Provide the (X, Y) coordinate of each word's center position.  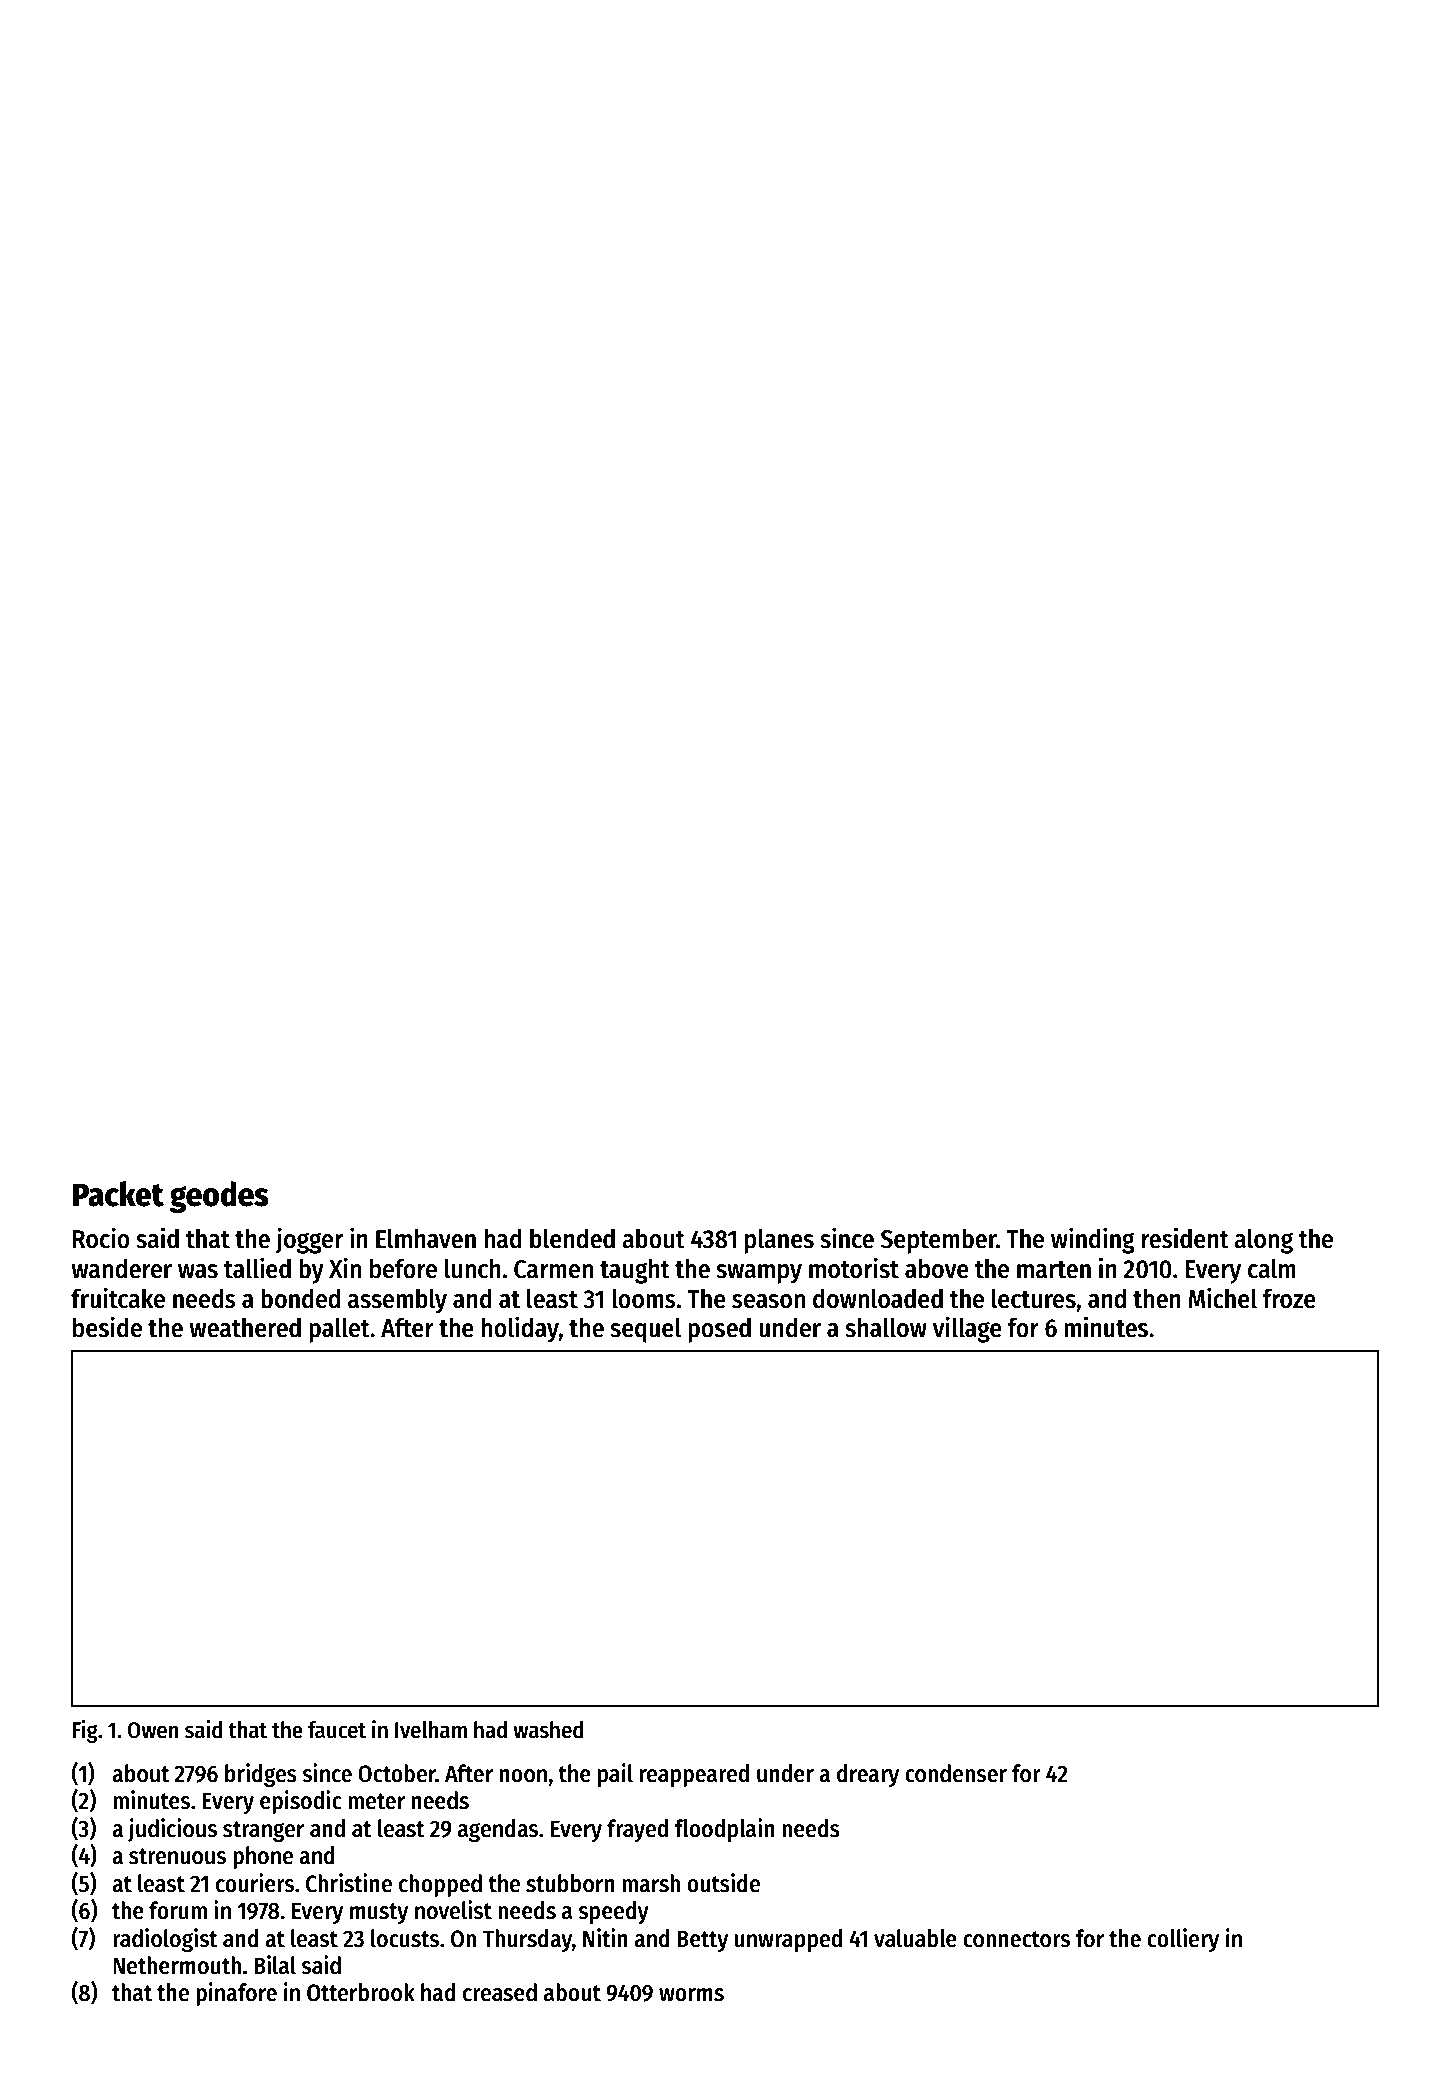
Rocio (101, 1238)
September (938, 1241)
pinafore (236, 1994)
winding (1093, 1240)
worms (691, 1995)
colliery (1183, 1940)
